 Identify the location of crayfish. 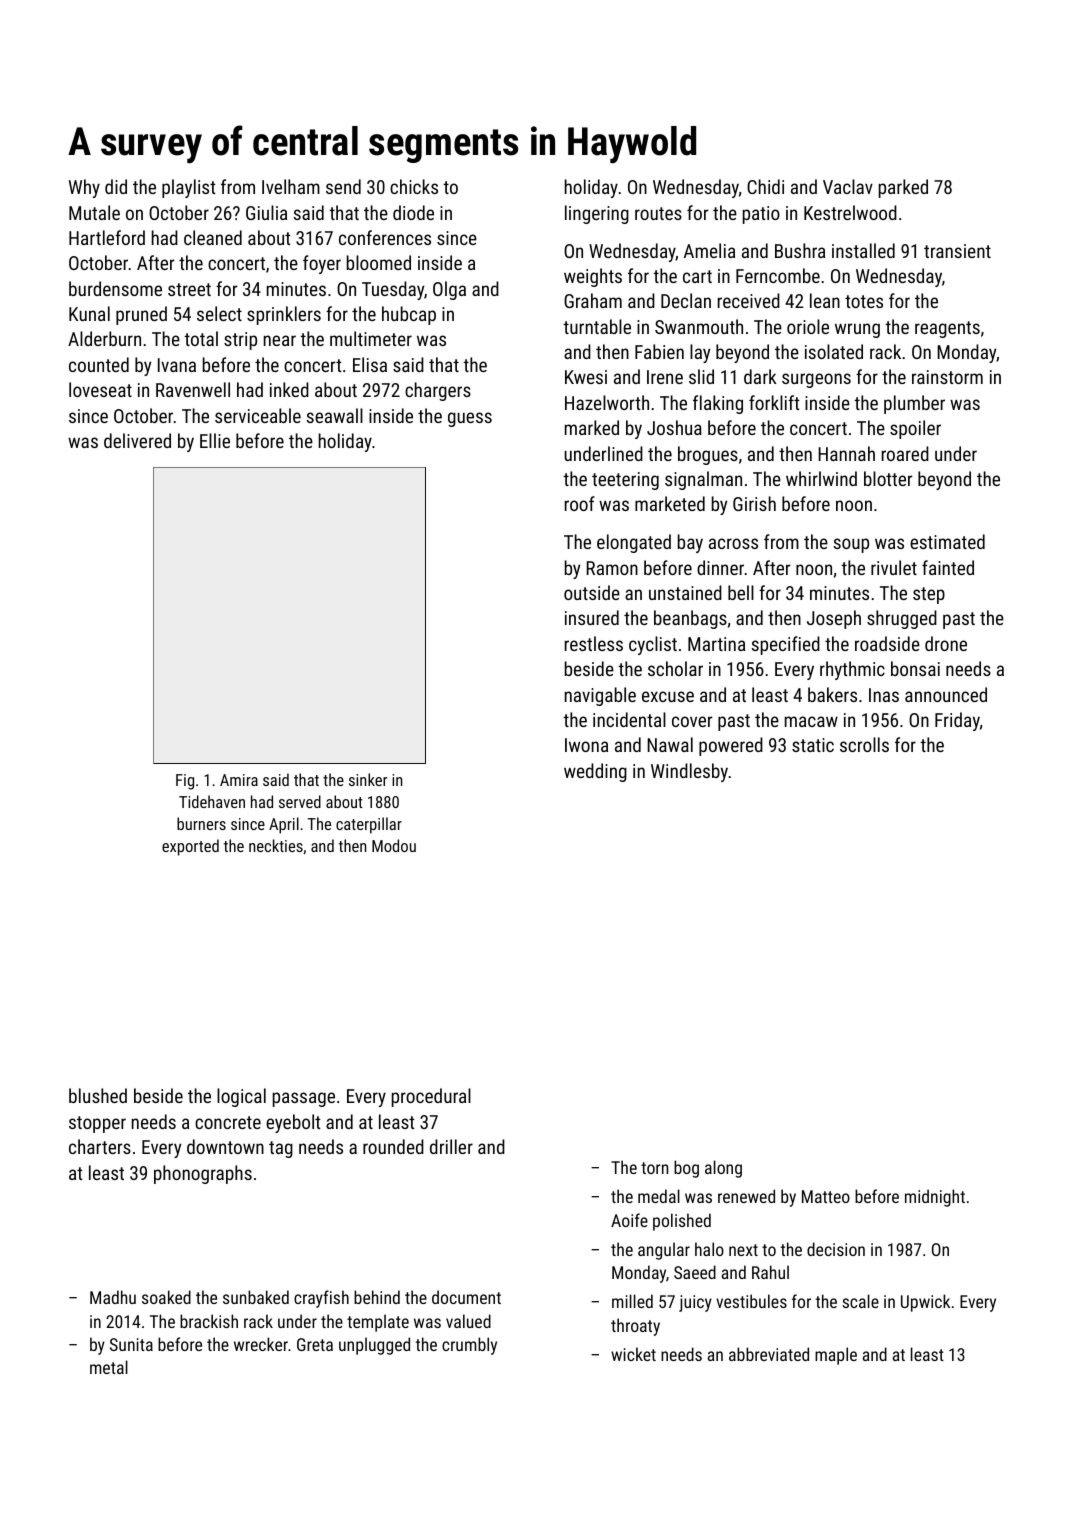
(321, 1299).
